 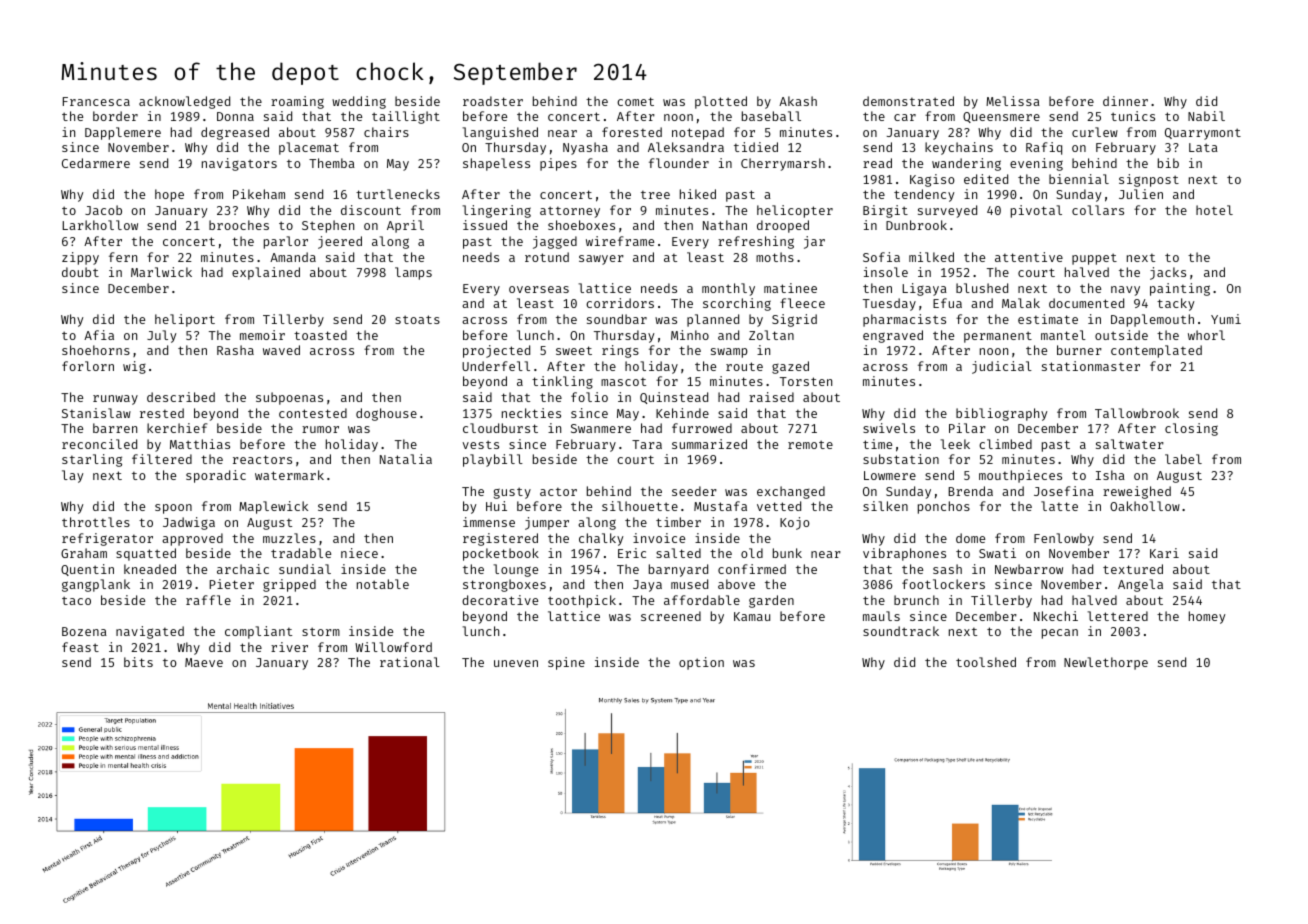 I want to click on uneven, so click(x=516, y=663).
